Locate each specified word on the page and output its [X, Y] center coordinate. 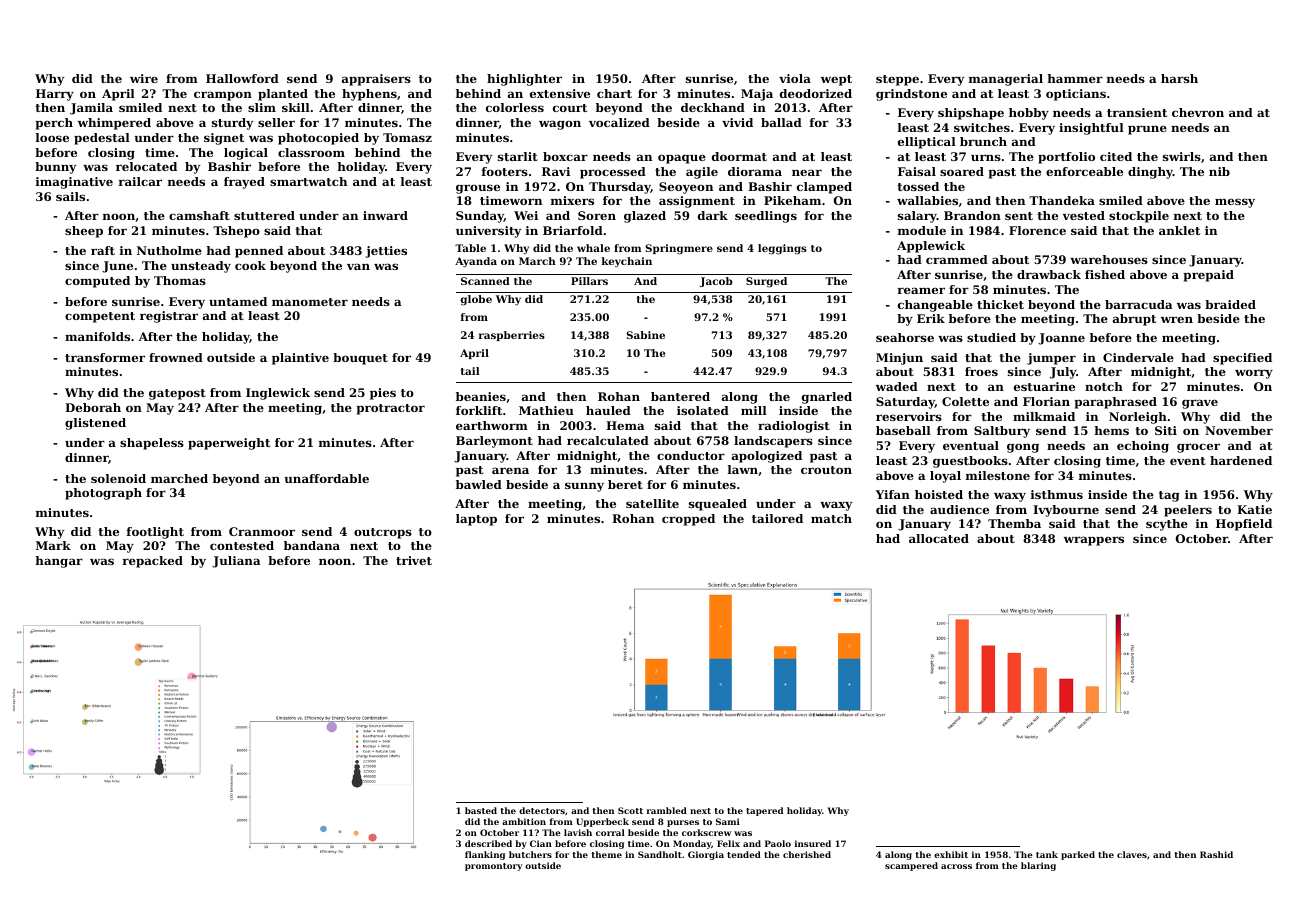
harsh [1179, 78]
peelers [1188, 511]
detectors [542, 810]
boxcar [565, 156]
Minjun [899, 359]
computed [97, 282]
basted [481, 810]
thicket [1000, 304]
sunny [584, 487]
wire [144, 78]
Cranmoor [262, 531]
